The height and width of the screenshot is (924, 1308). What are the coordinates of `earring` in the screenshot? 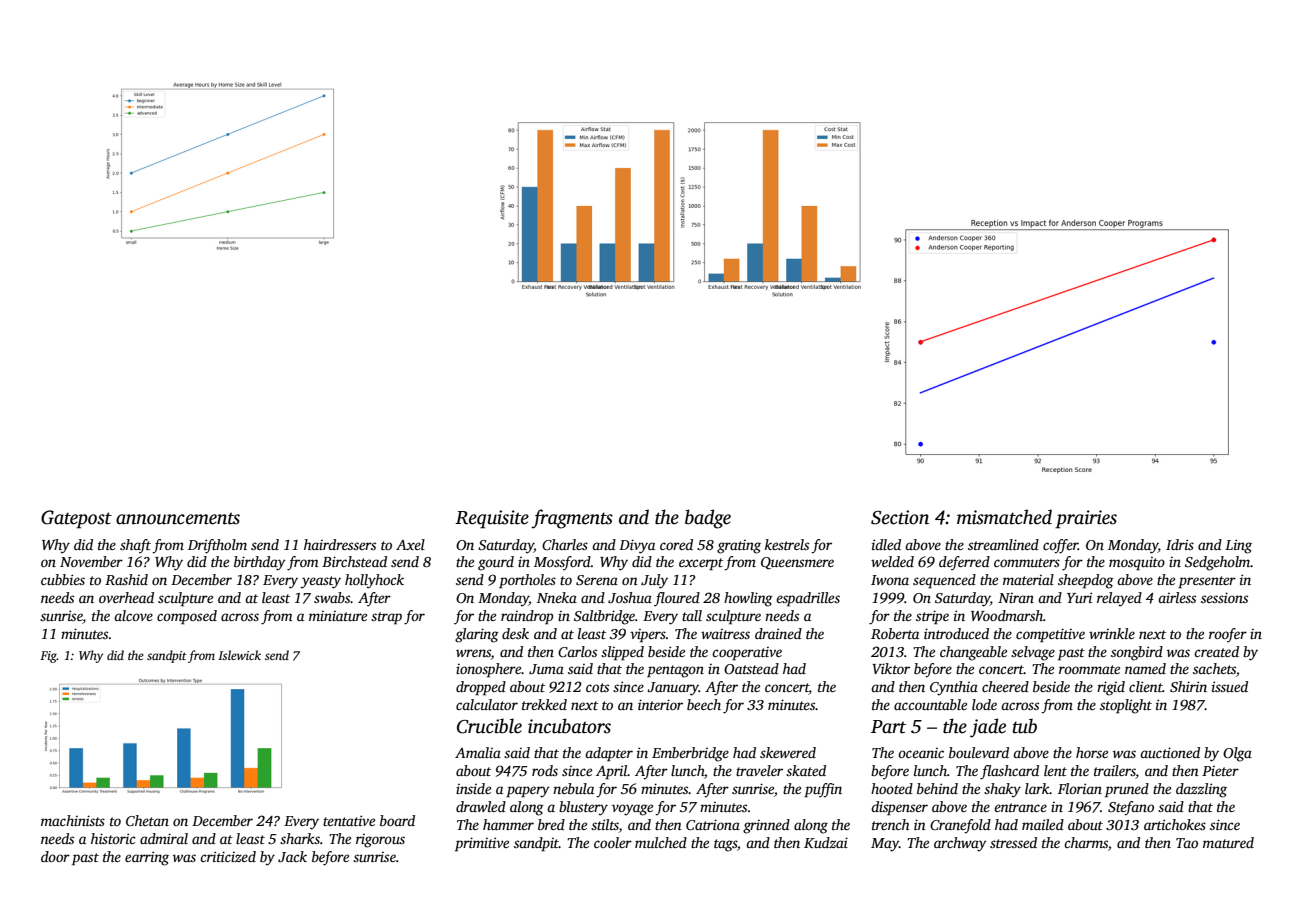 It's located at (147, 858).
